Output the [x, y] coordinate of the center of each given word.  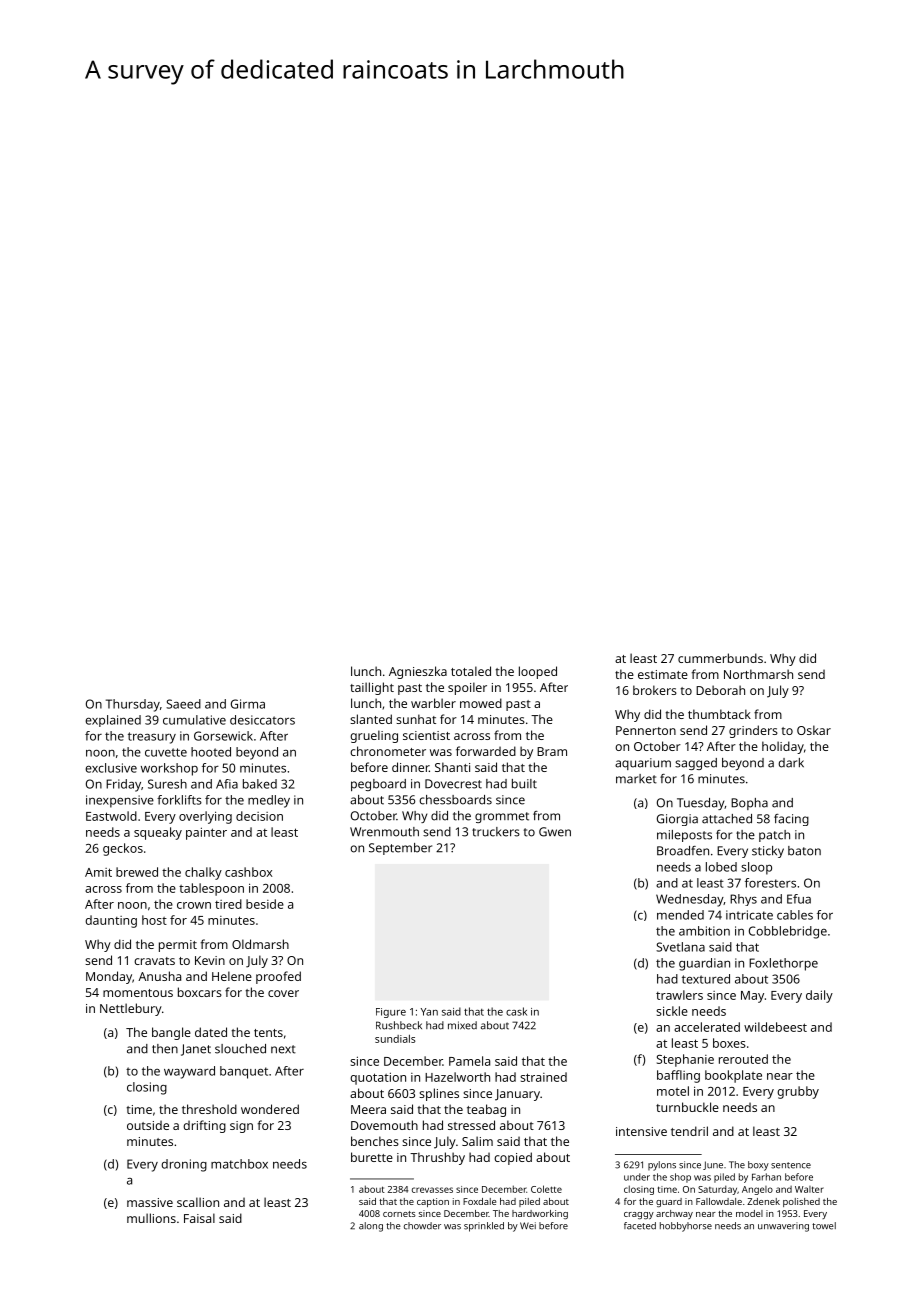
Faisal [199, 1218]
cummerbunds [720, 658]
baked [260, 784]
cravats [154, 961]
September [400, 849]
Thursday [133, 705]
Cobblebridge [788, 932]
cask [516, 1011]
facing [791, 820]
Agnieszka [418, 672]
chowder [422, 1226]
